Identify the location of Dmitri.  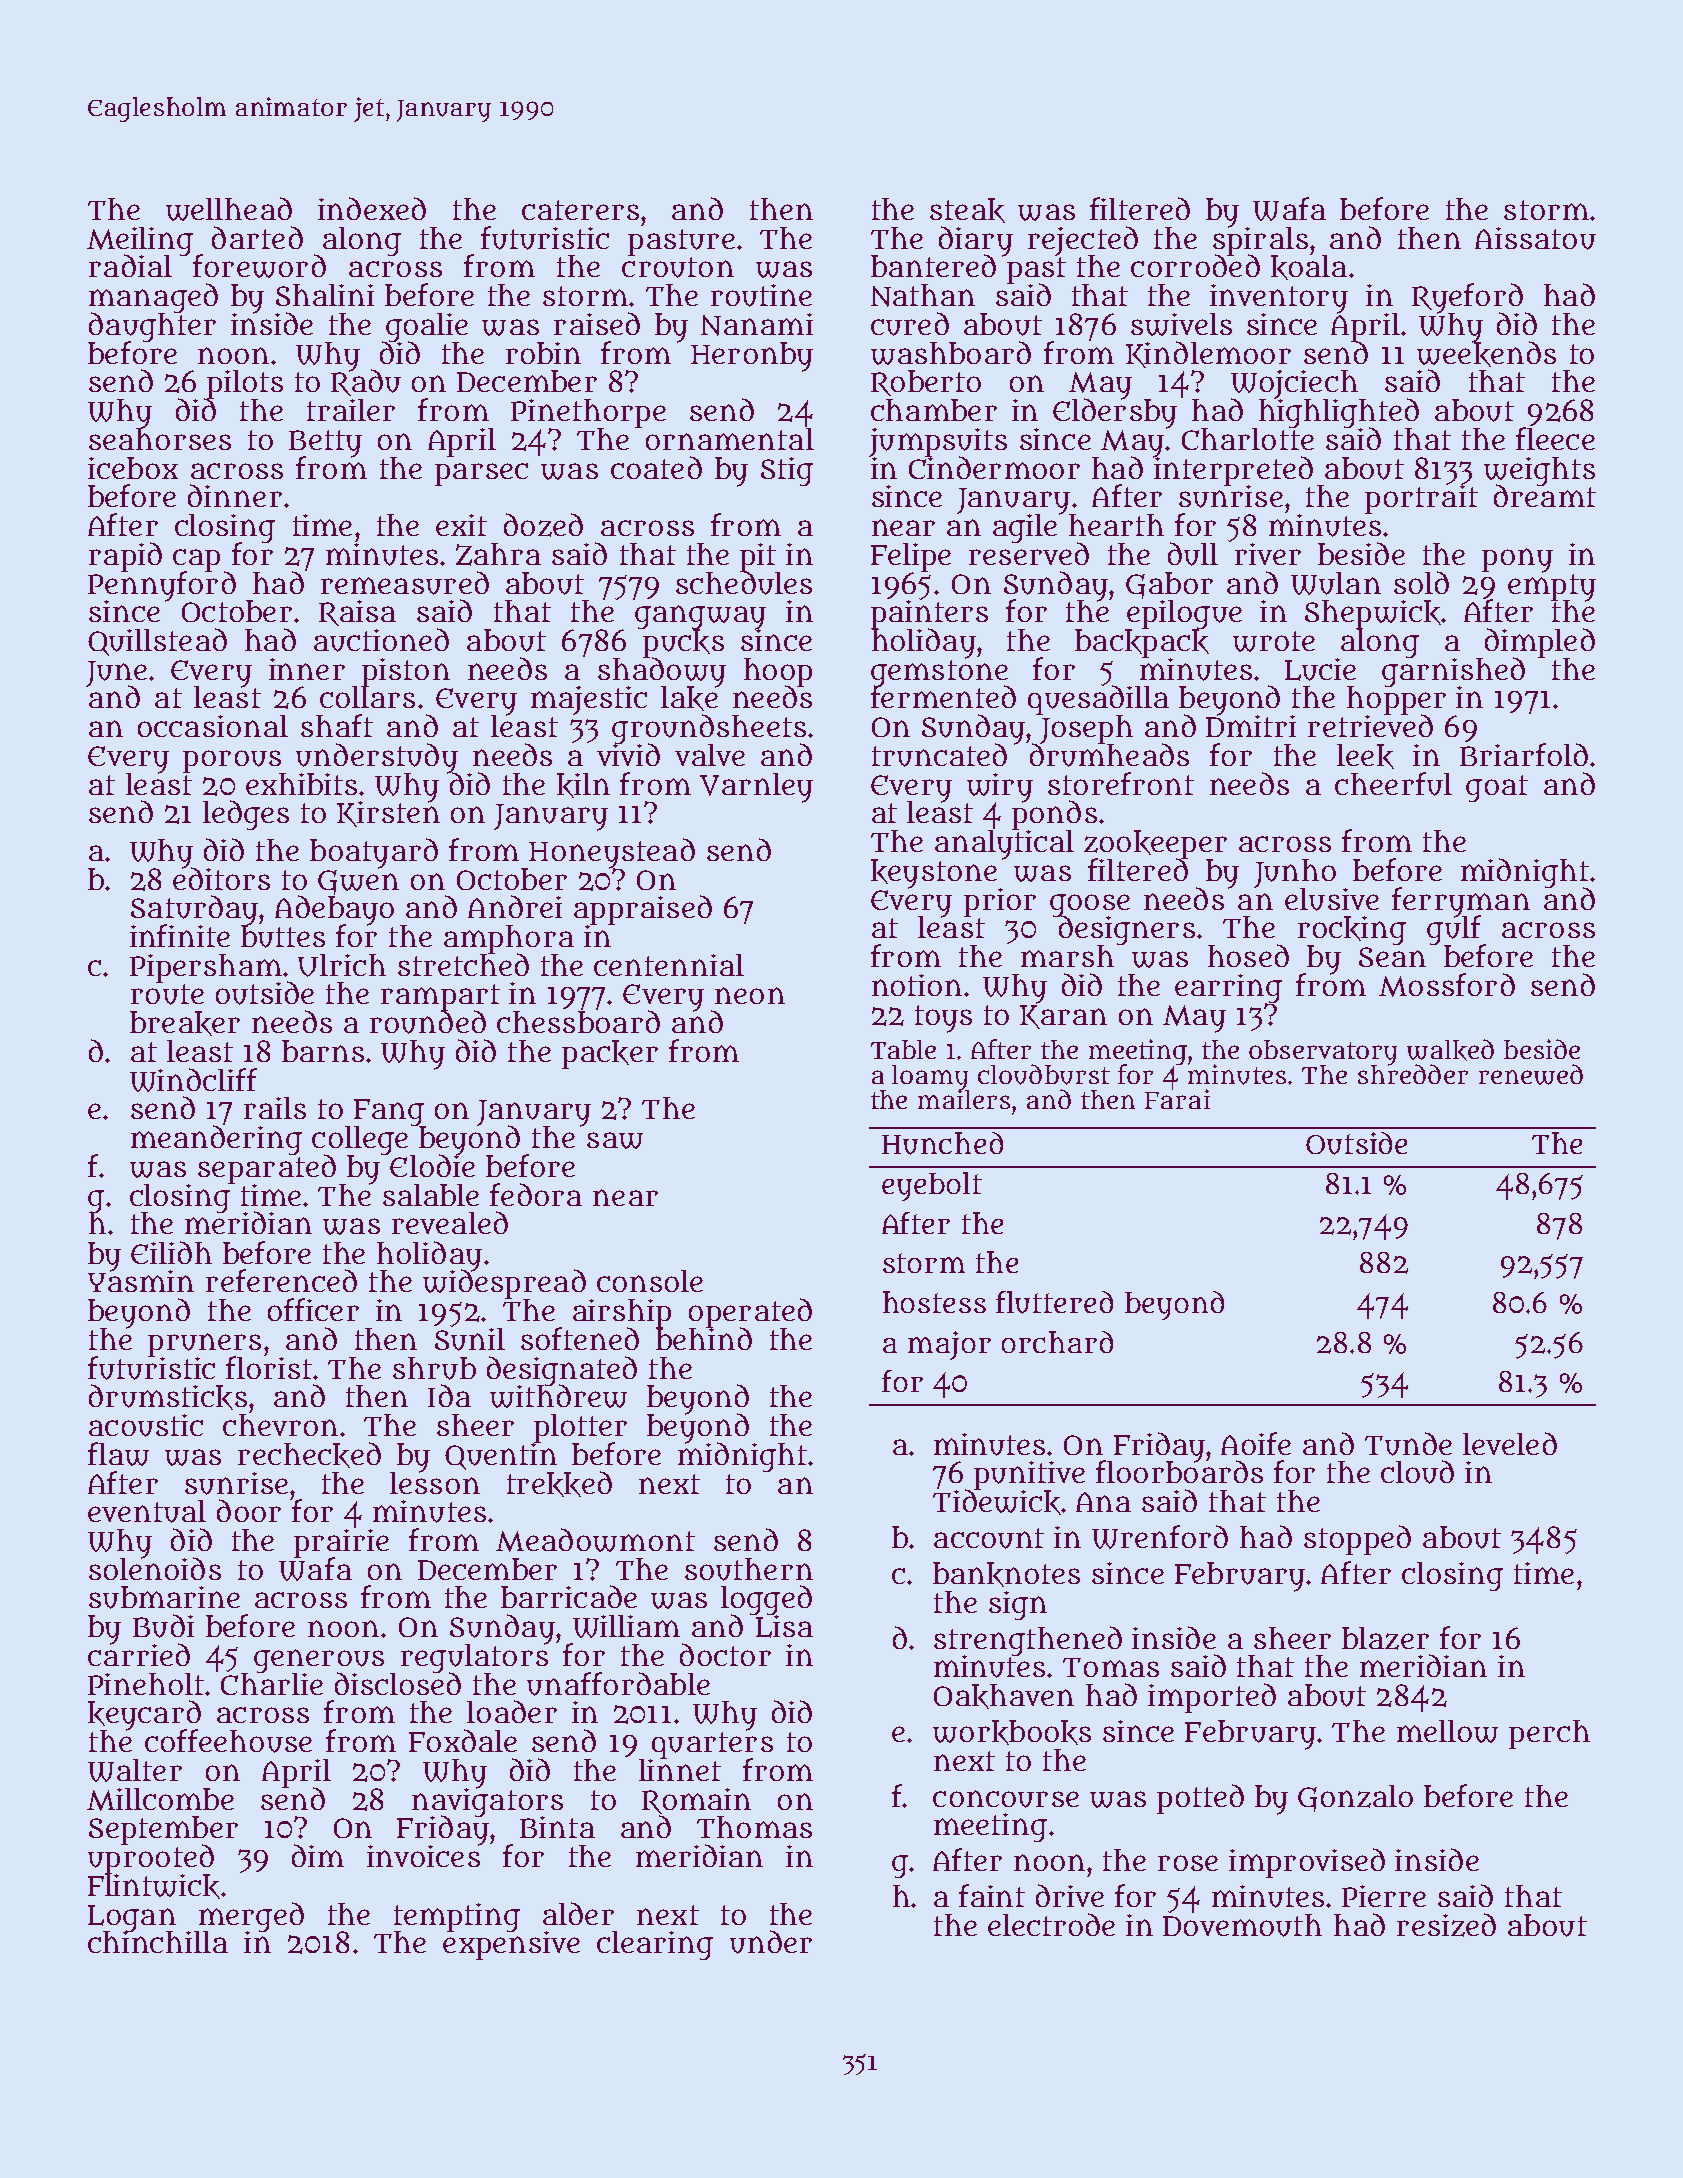
(1251, 726).
